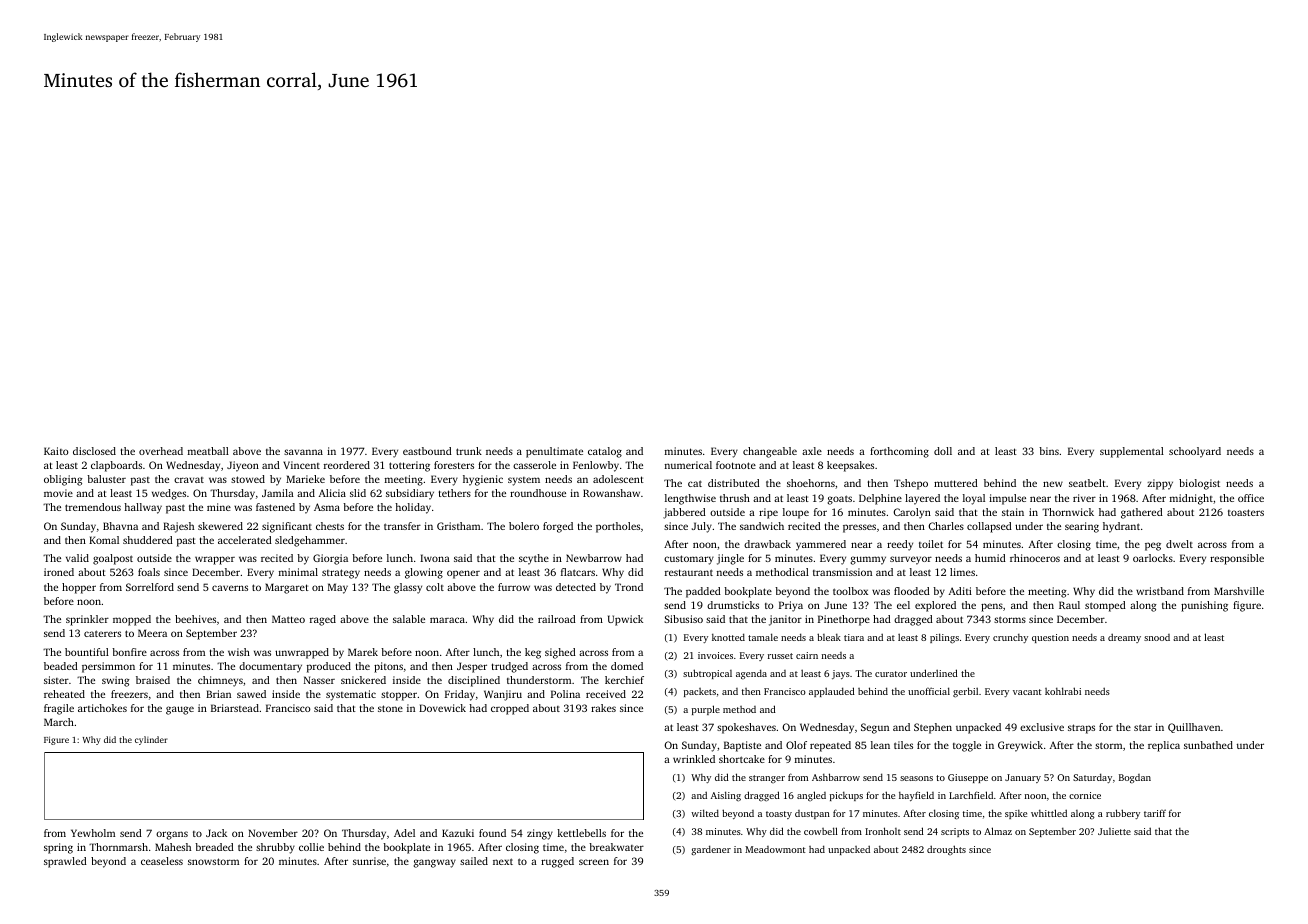 The height and width of the image is (924, 1308). Describe the element at coordinates (58, 848) in the image. I see `spring` at that location.
